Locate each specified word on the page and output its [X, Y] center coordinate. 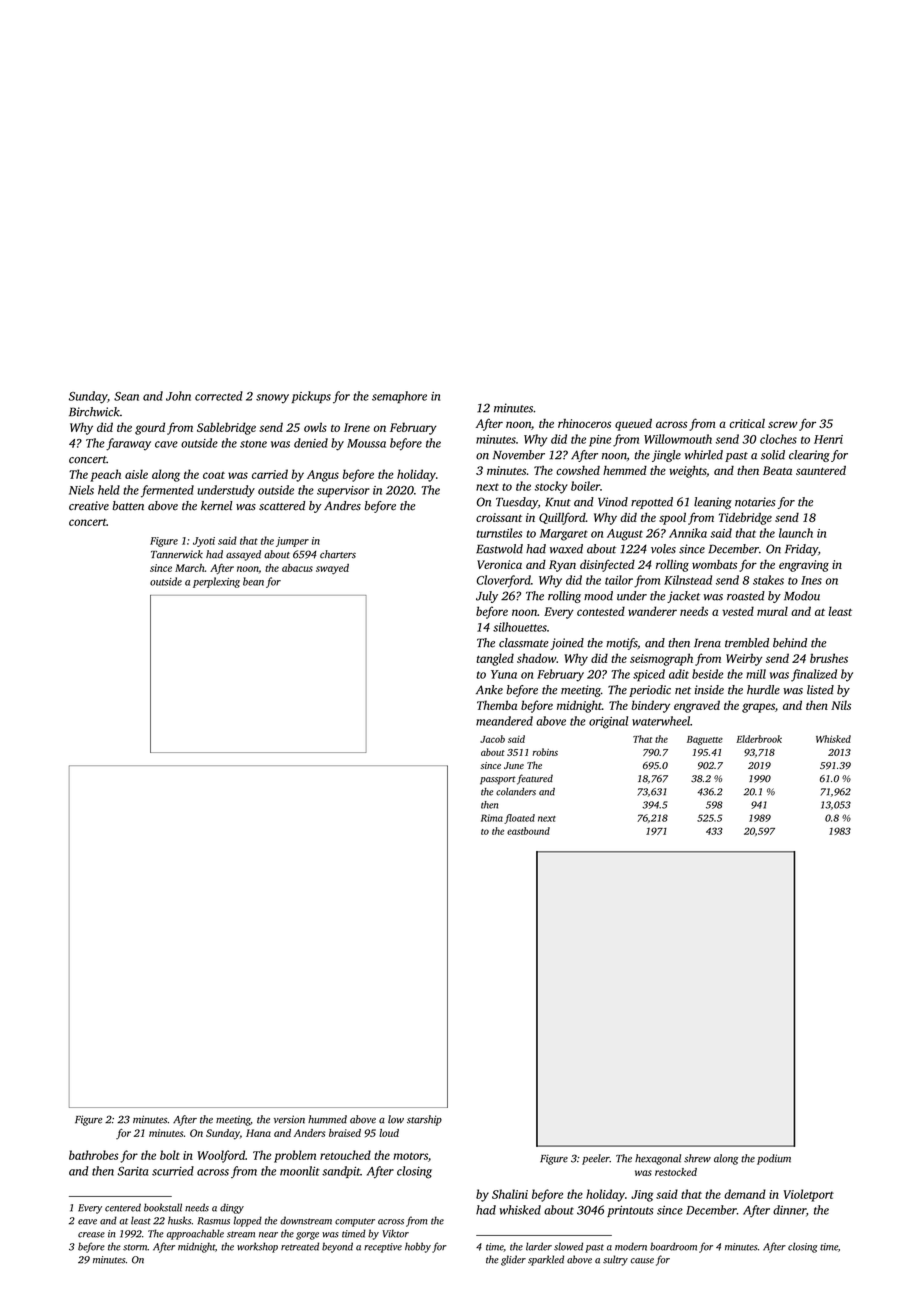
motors [410, 1156]
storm [135, 1247]
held [109, 490]
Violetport [809, 1195]
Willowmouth [678, 439]
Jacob [492, 739]
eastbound [528, 831]
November [519, 455]
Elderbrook [759, 739]
